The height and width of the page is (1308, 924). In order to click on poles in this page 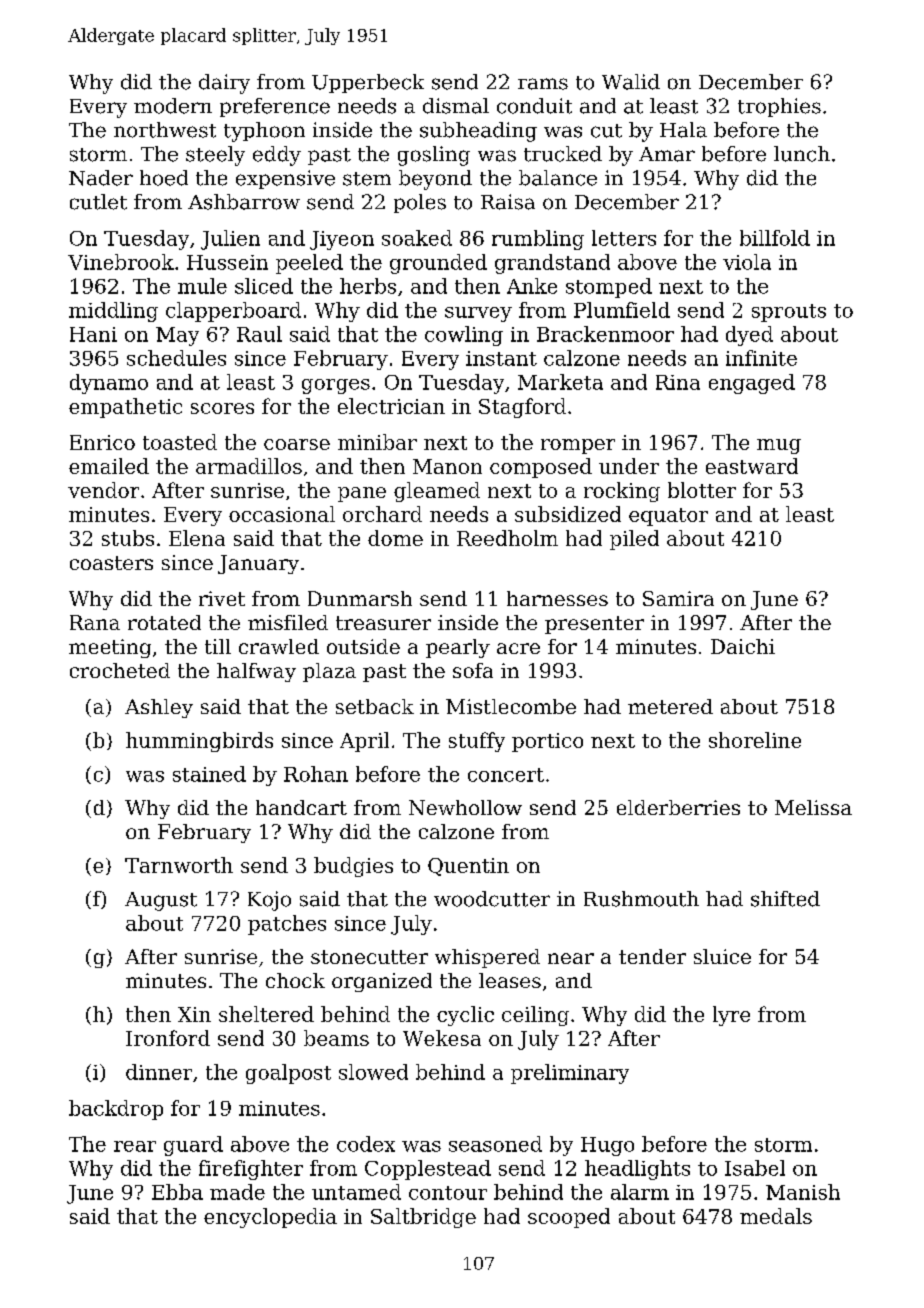, I will do `click(420, 203)`.
